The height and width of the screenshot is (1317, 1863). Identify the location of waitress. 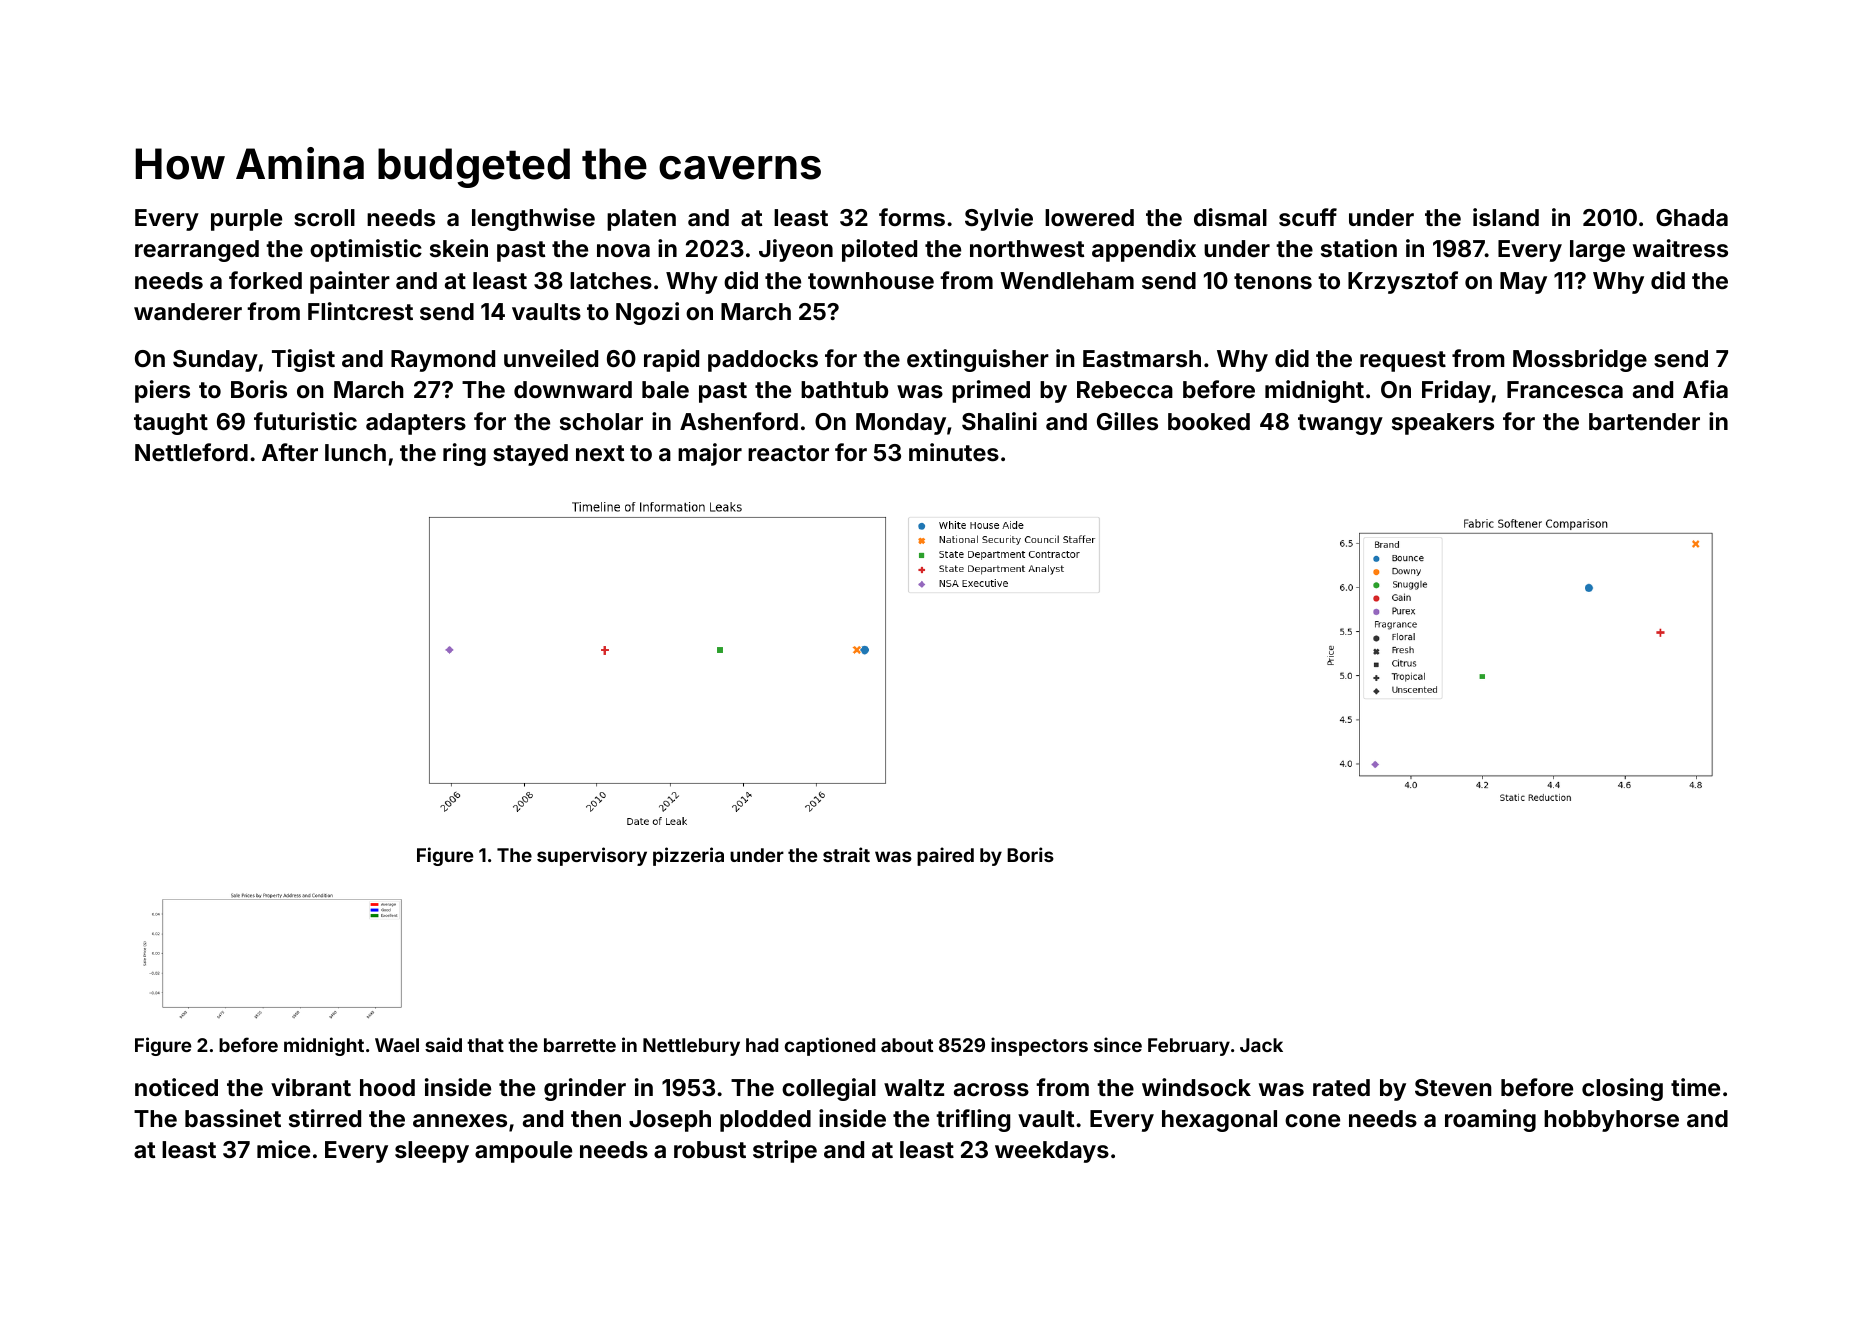
(1680, 248).
